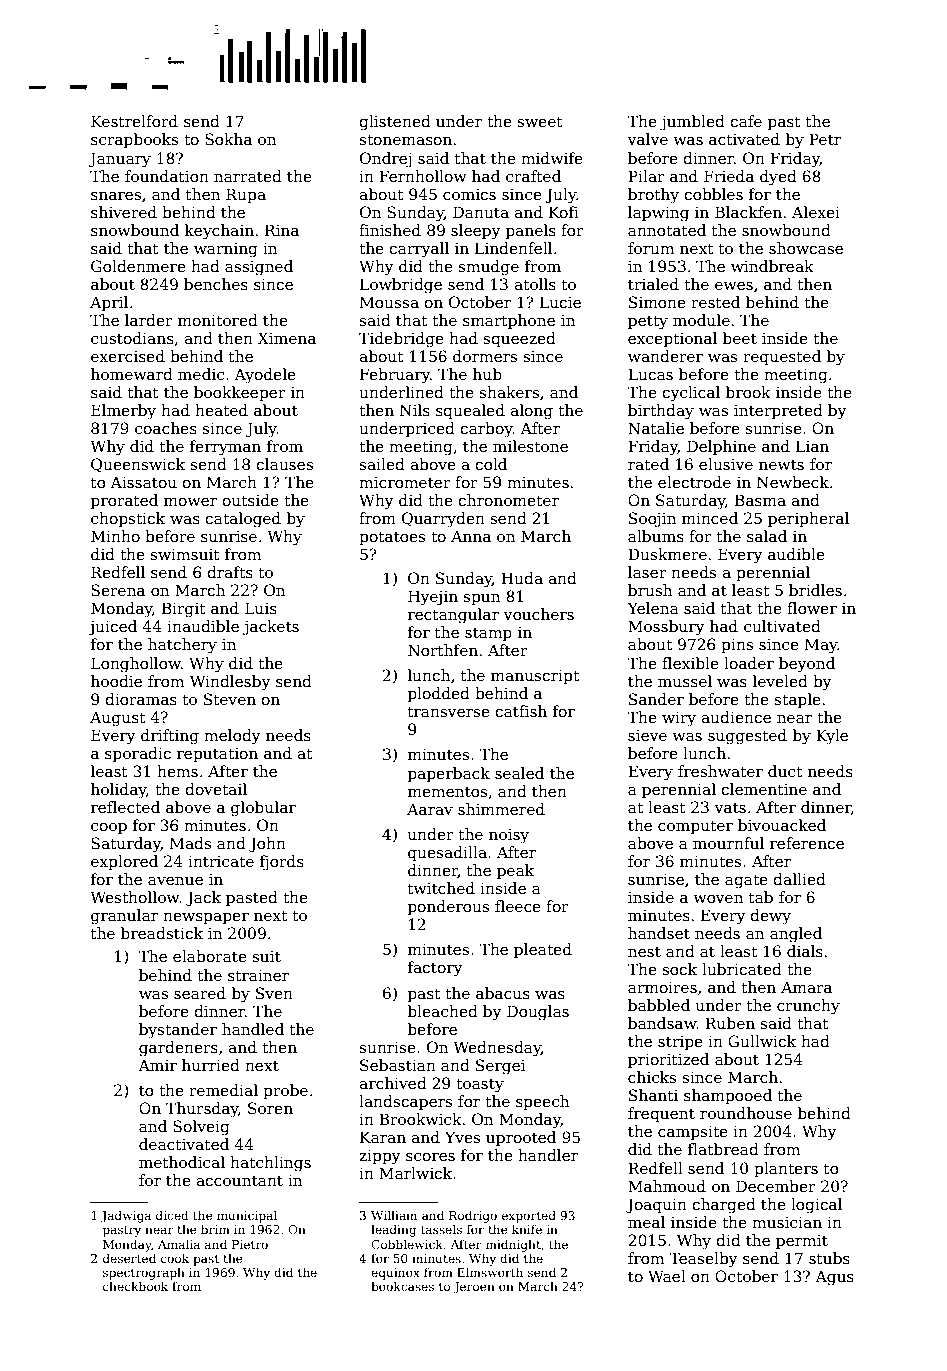  I want to click on chopstick, so click(128, 519).
